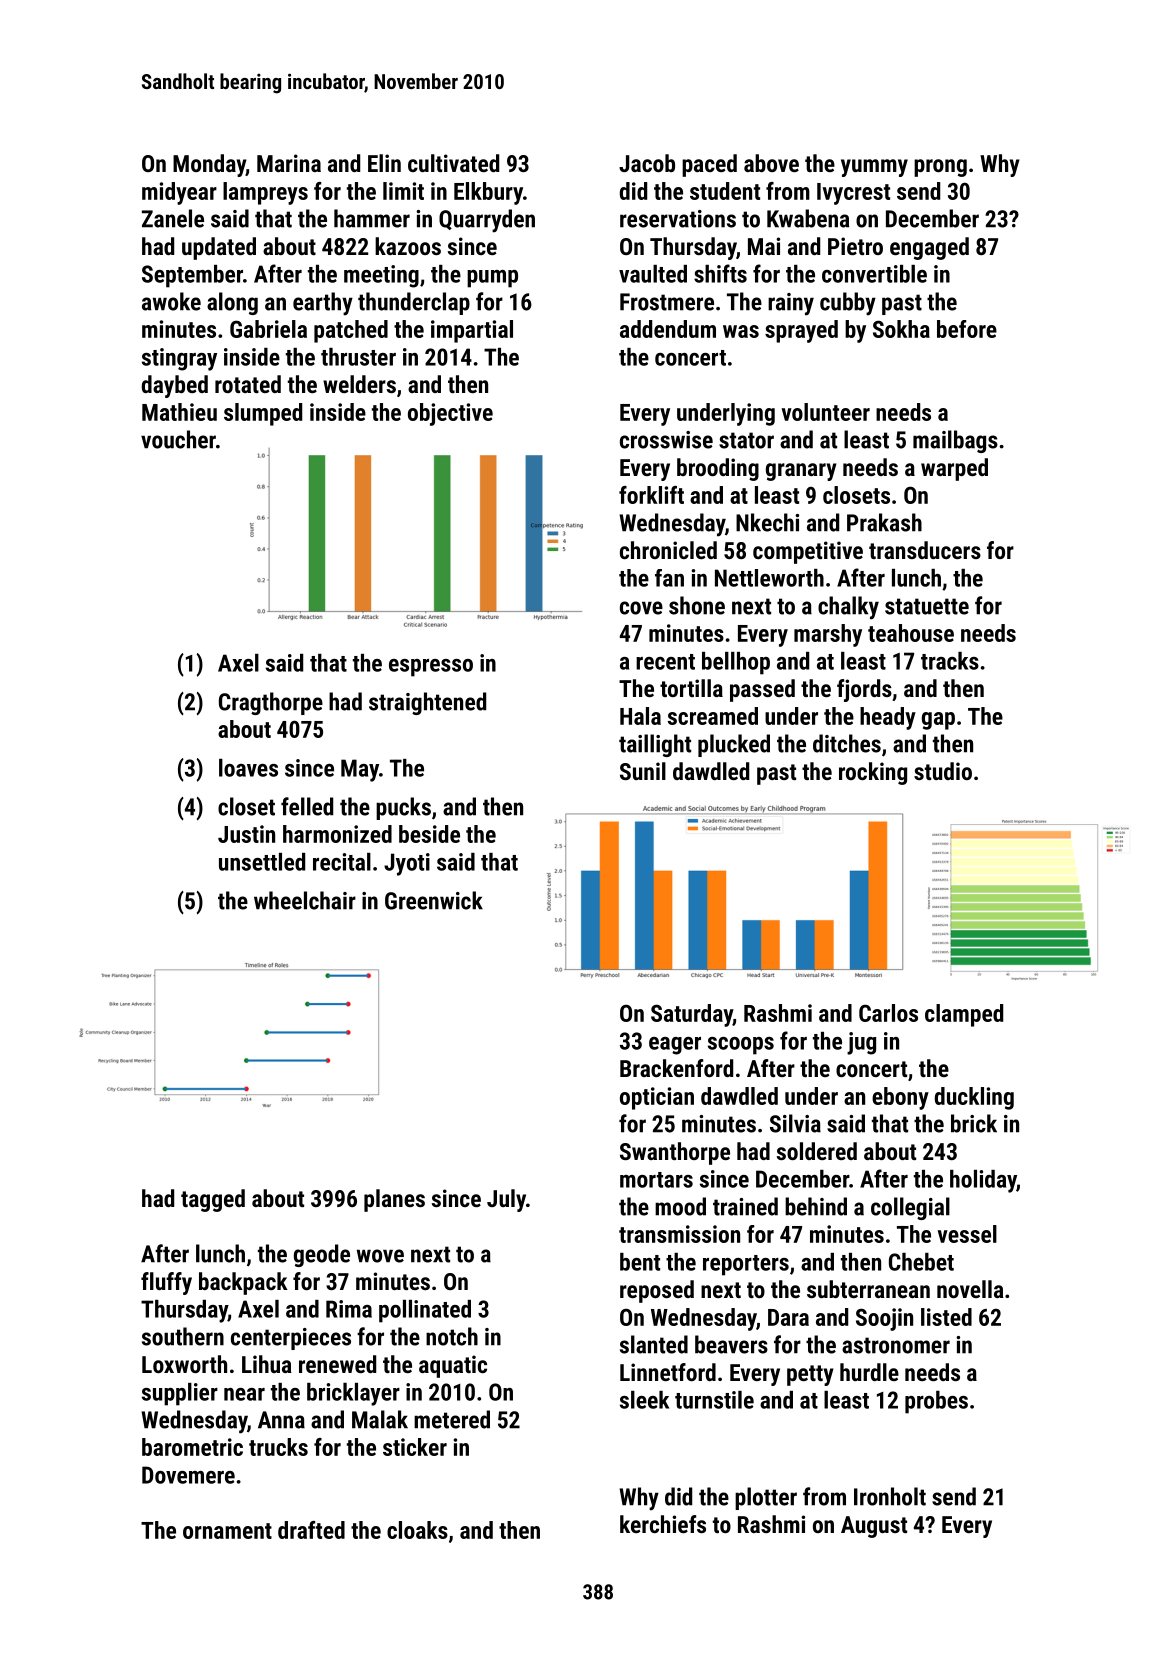 This screenshot has height=1654, width=1165. I want to click on drafted, so click(311, 1530).
